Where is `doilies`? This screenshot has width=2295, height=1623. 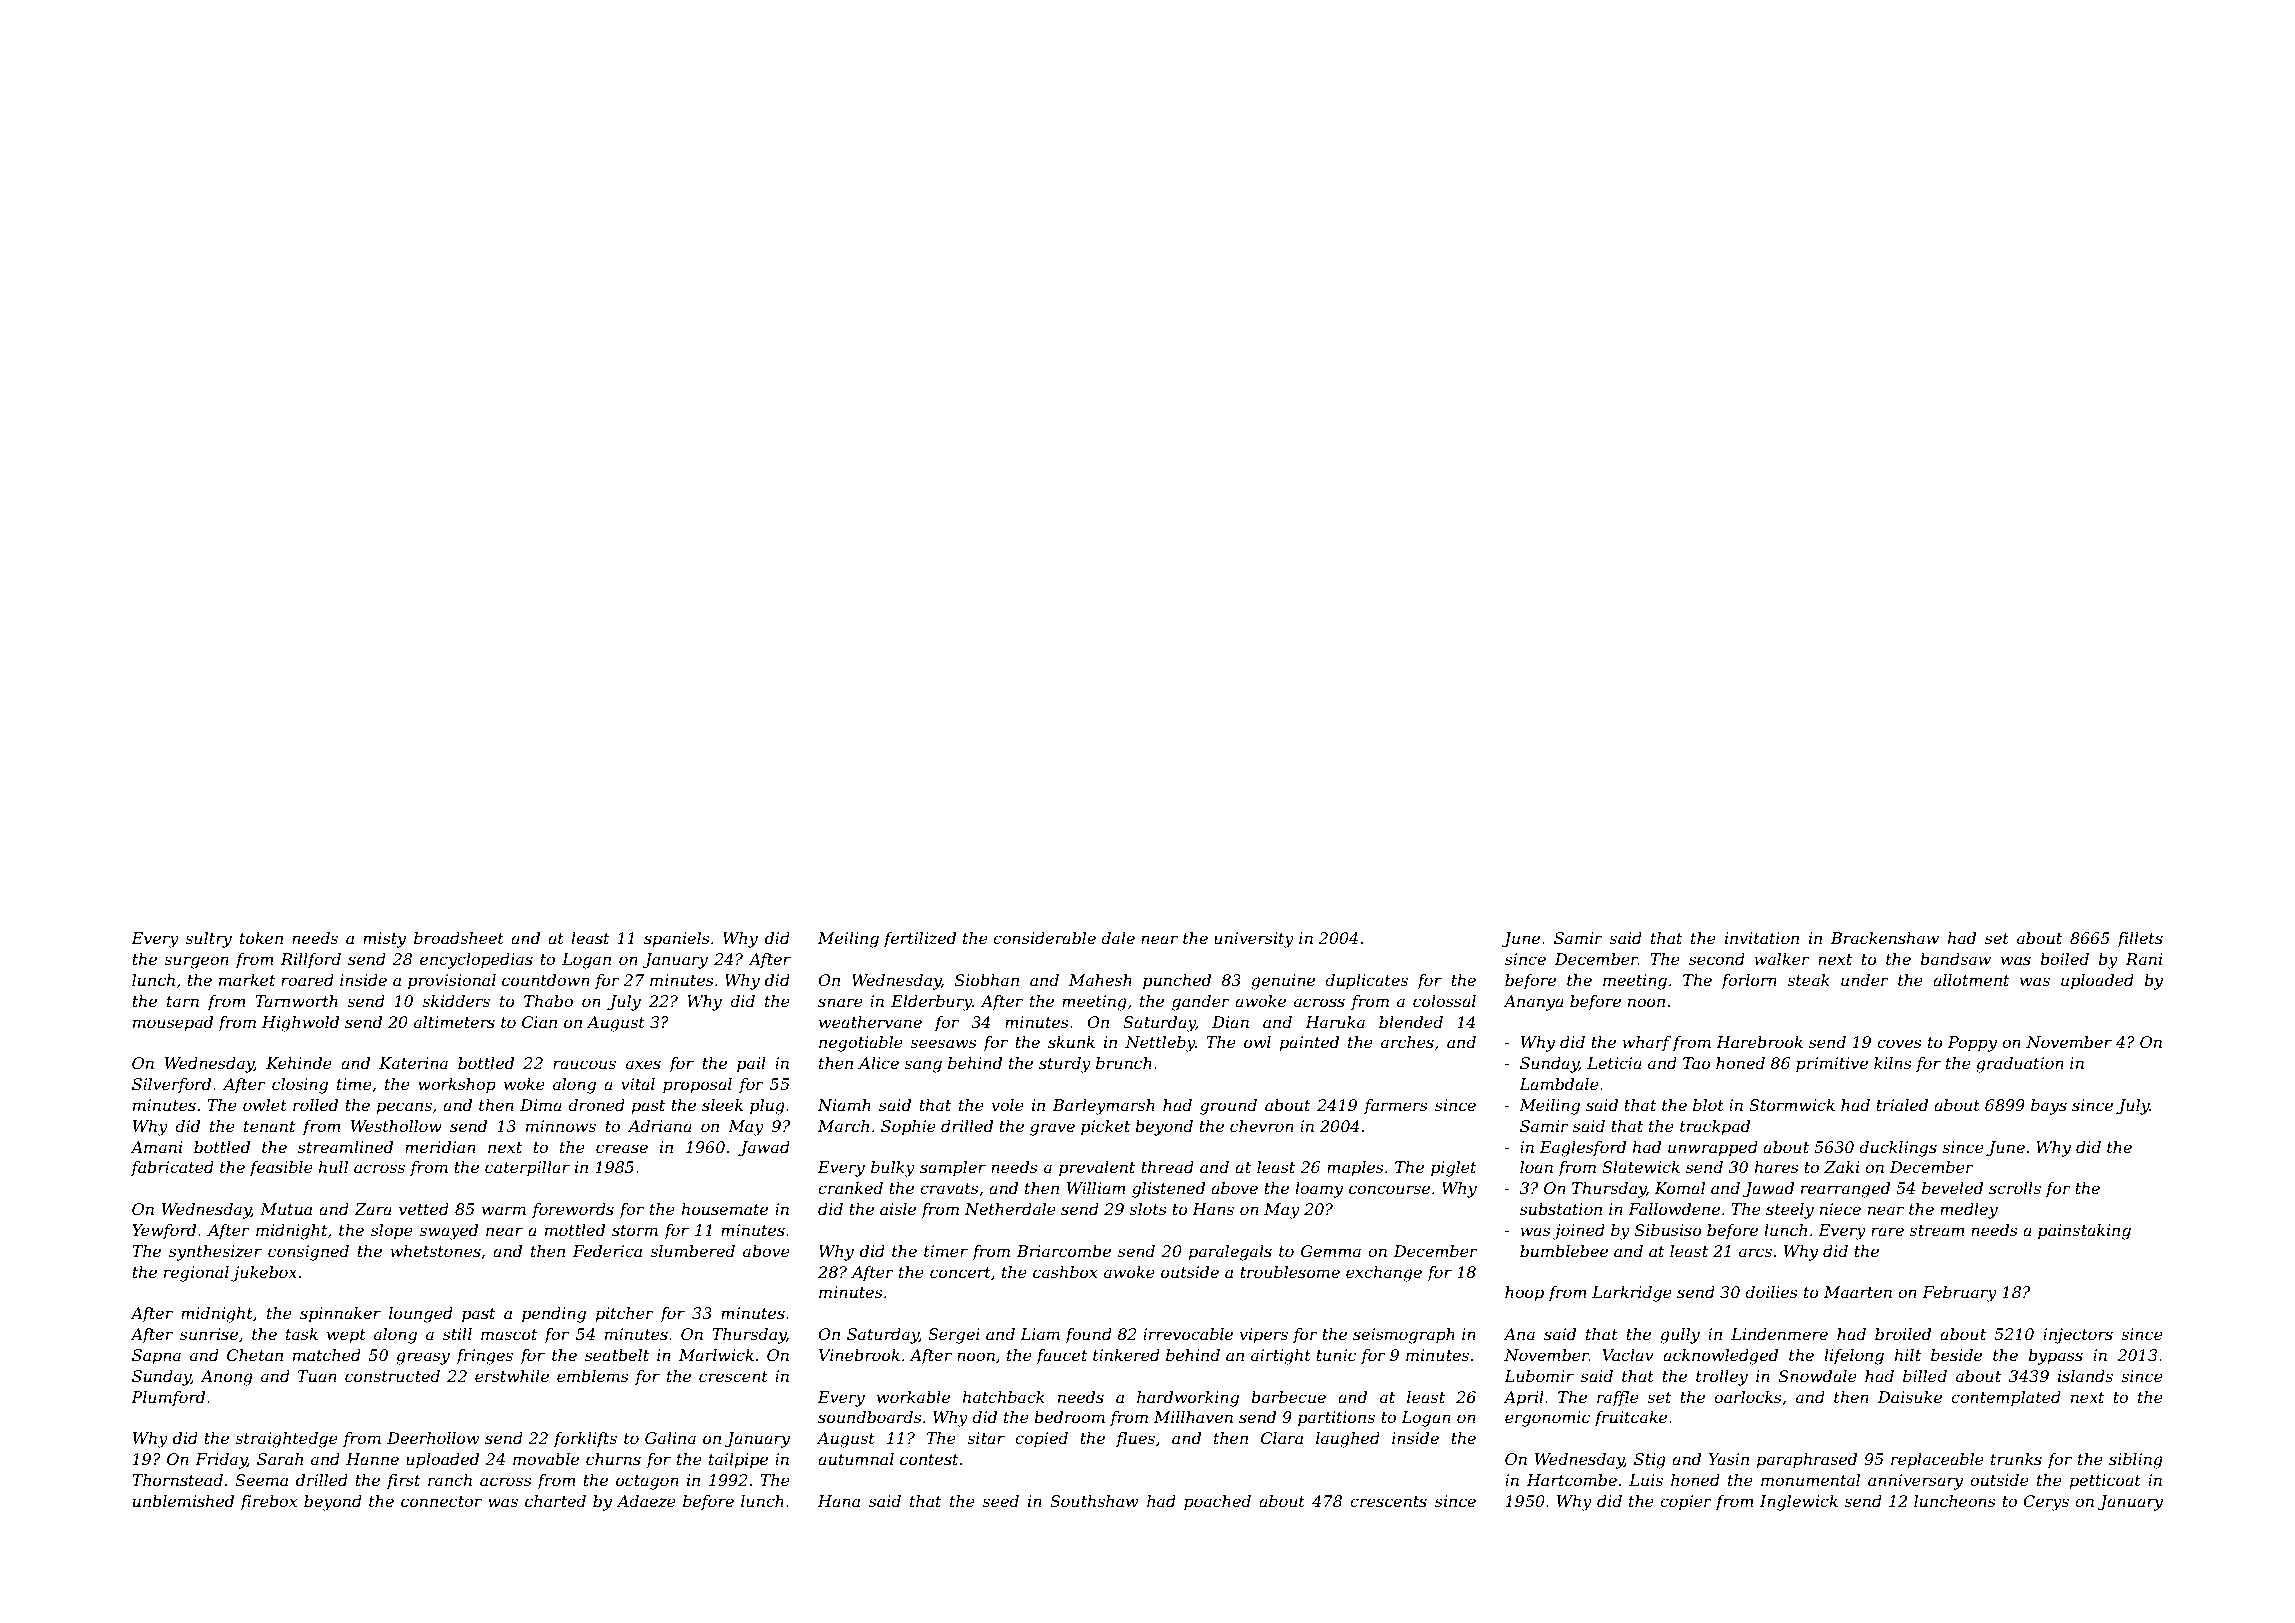 doilies is located at coordinates (1771, 1292).
